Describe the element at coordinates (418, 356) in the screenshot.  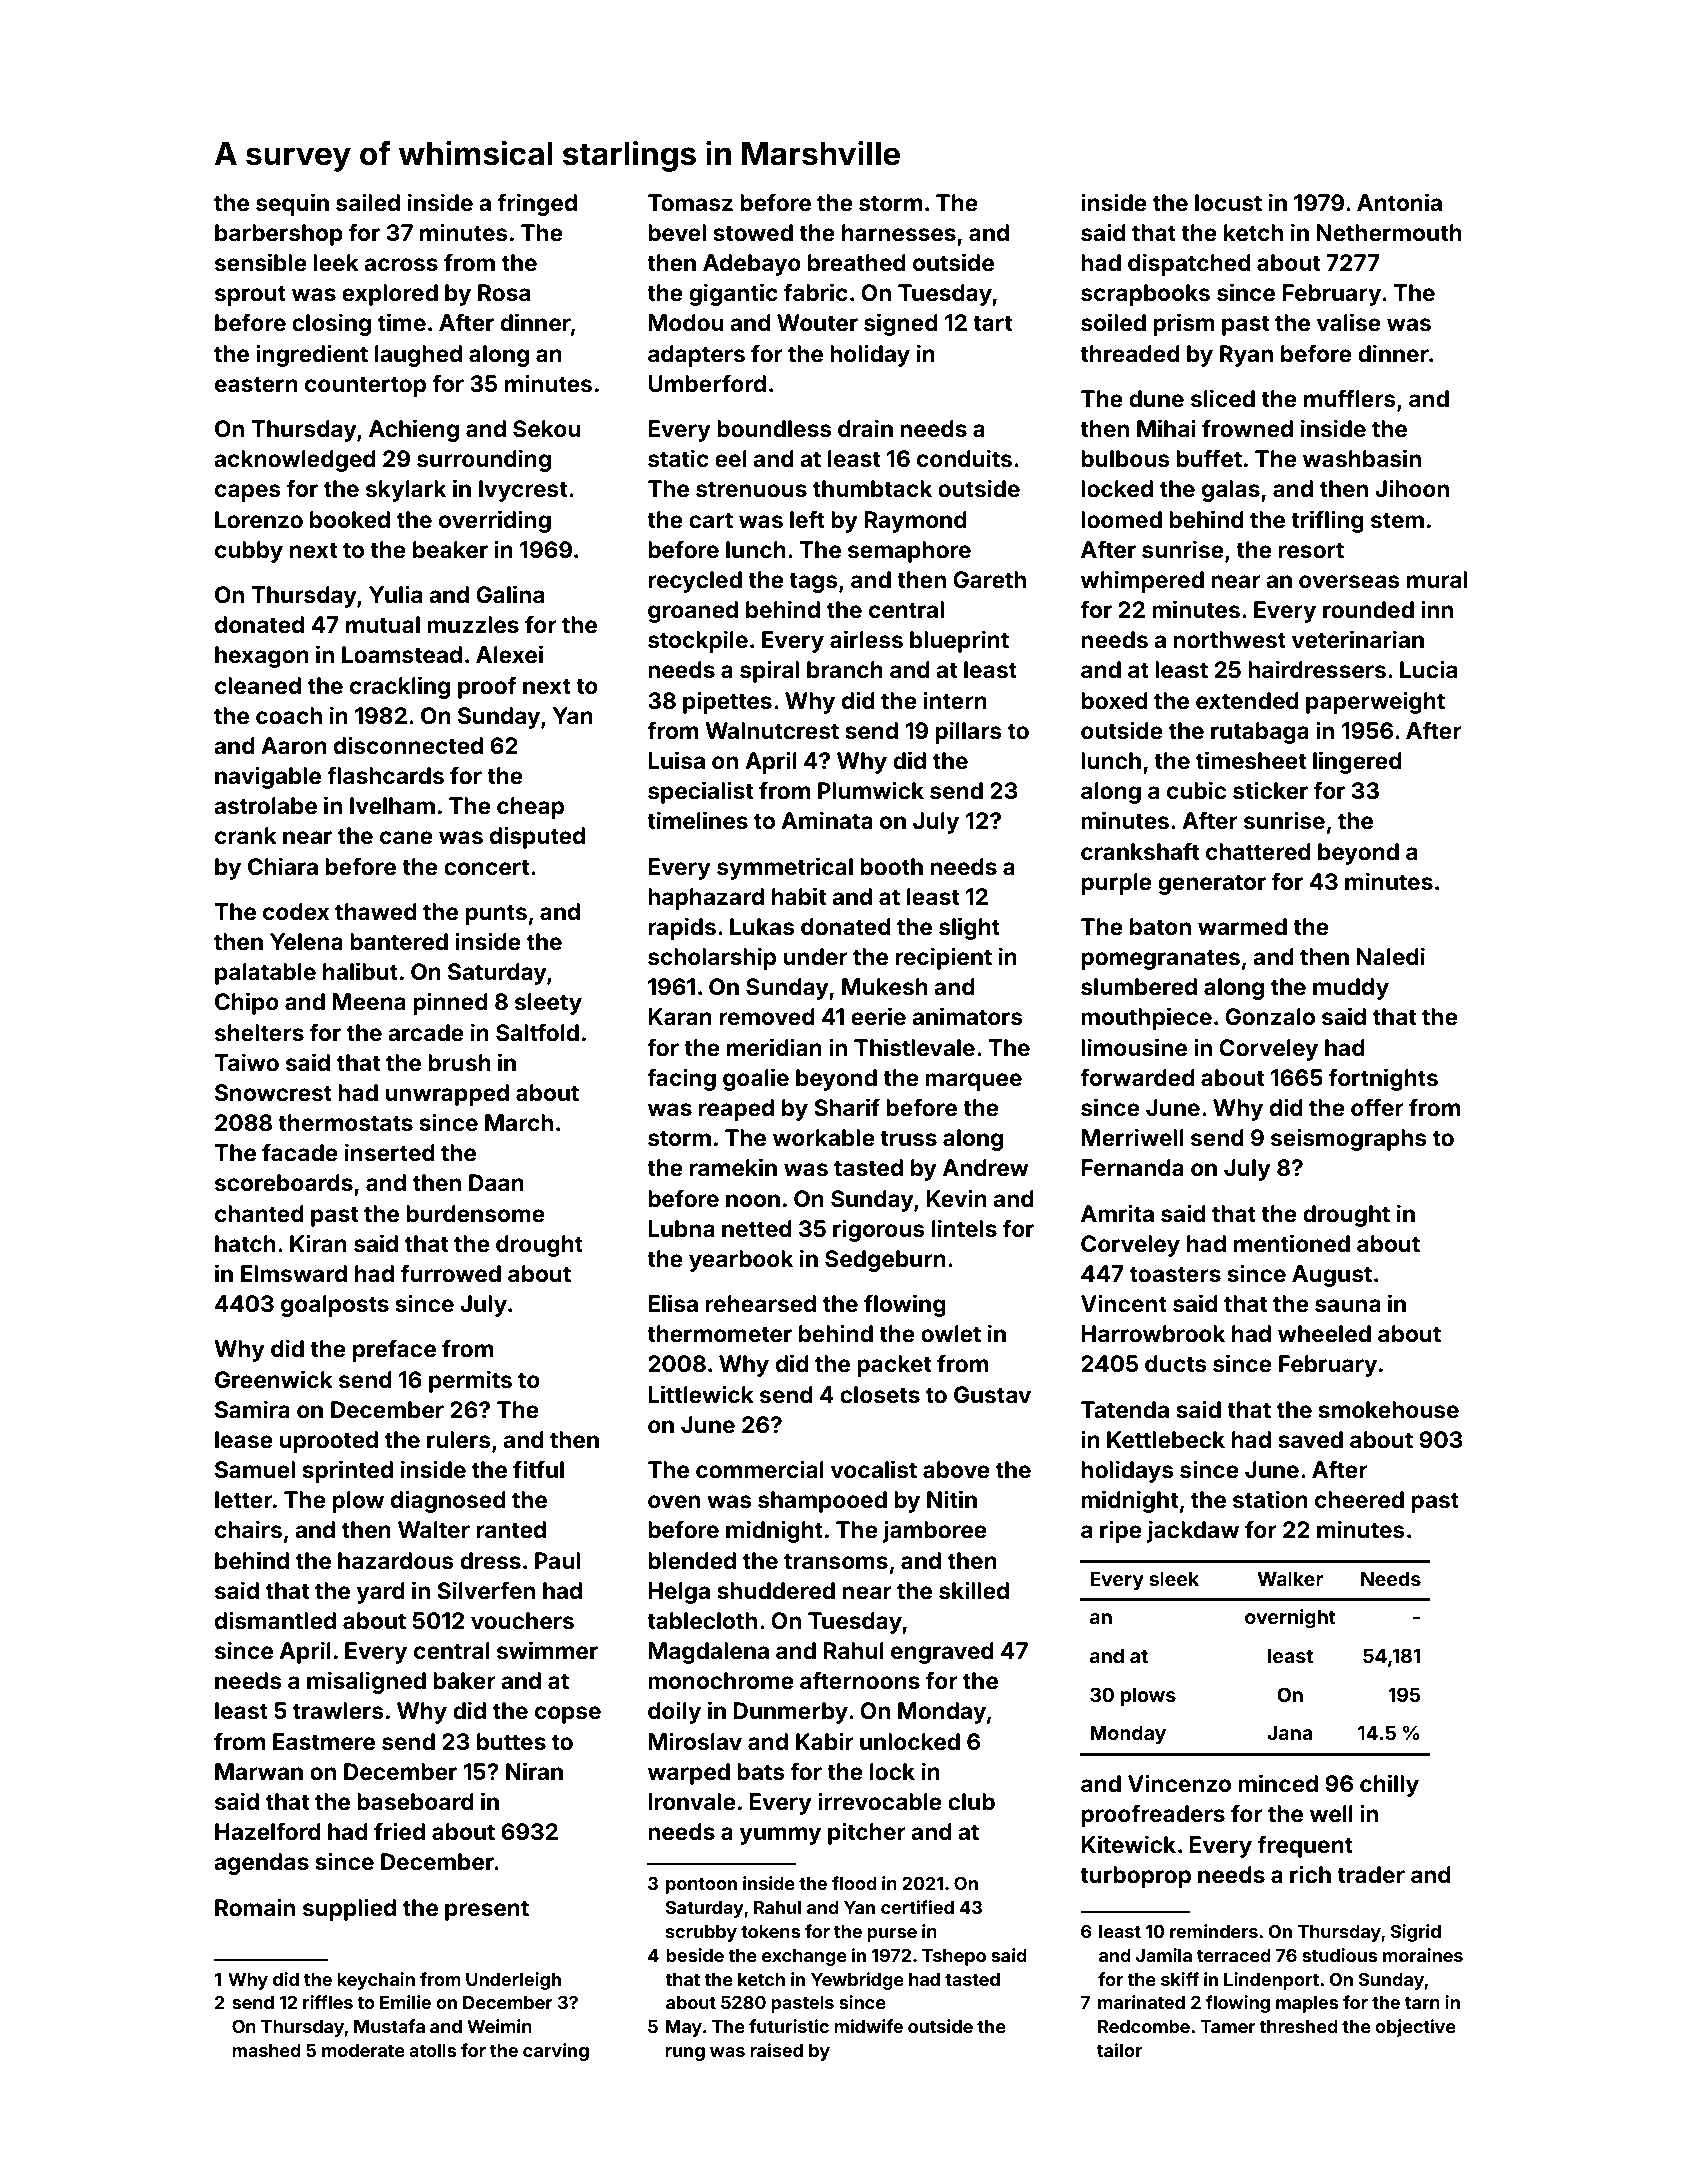
I see `laughed` at that location.
